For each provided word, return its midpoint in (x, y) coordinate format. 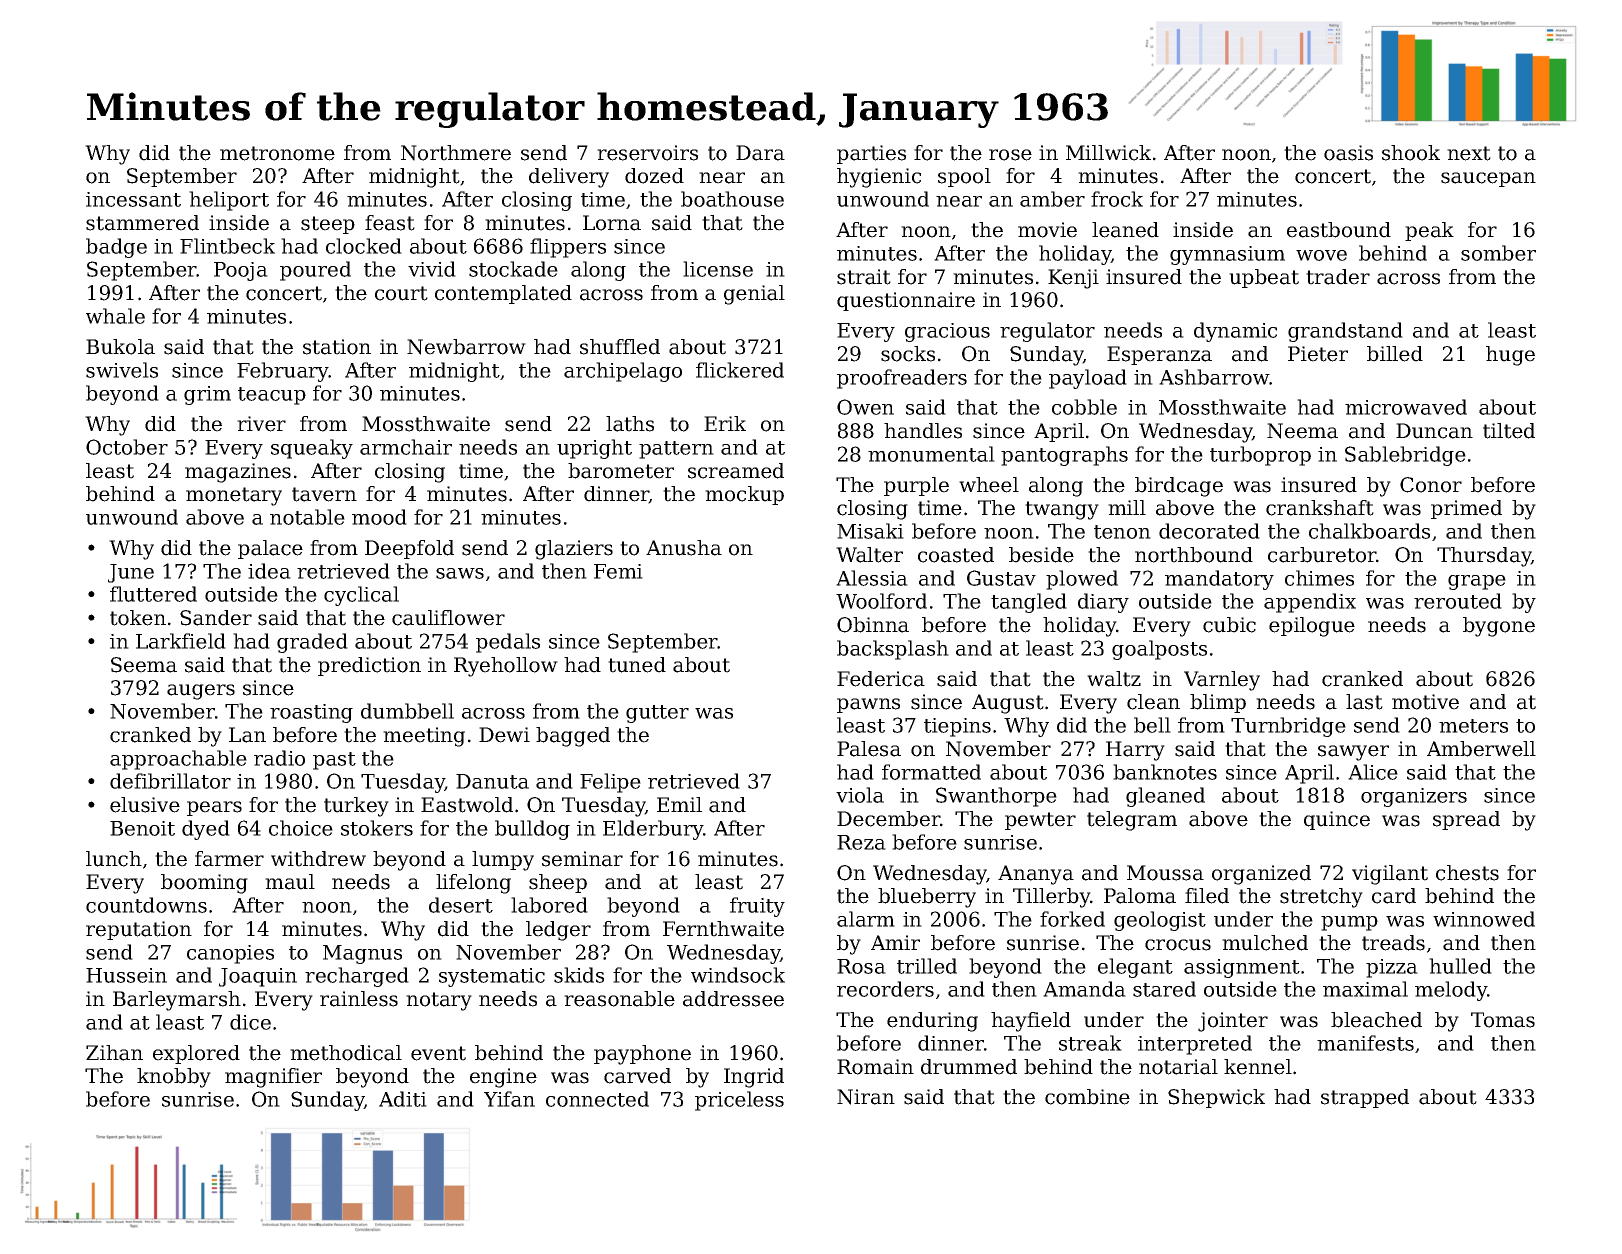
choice (301, 828)
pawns (868, 705)
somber (1498, 253)
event (438, 1053)
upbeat (1264, 278)
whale (115, 316)
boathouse (732, 199)
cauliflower (448, 618)
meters (1473, 726)
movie (1047, 230)
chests (1467, 873)
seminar (582, 859)
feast (390, 223)
